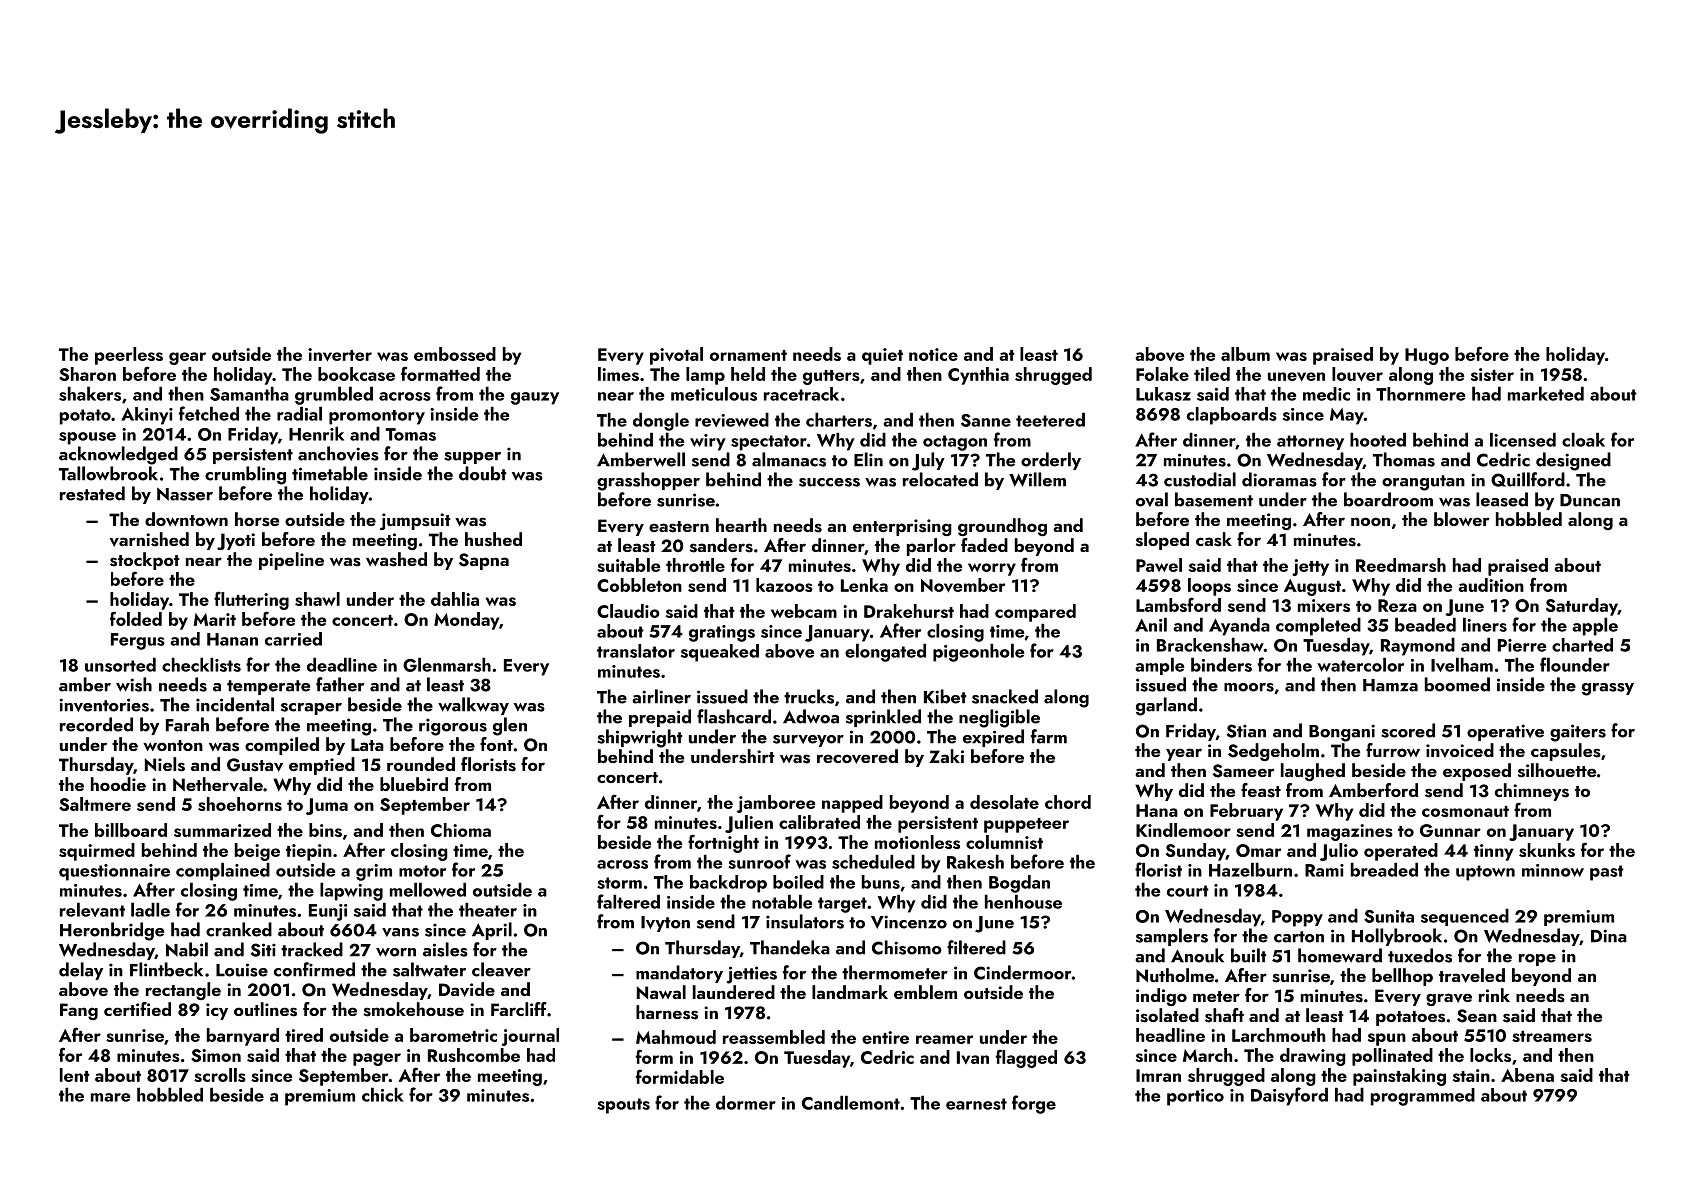 Image resolution: width=1696 pixels, height=1199 pixels. What do you see at coordinates (110, 1097) in the page?
I see `mare` at bounding box center [110, 1097].
